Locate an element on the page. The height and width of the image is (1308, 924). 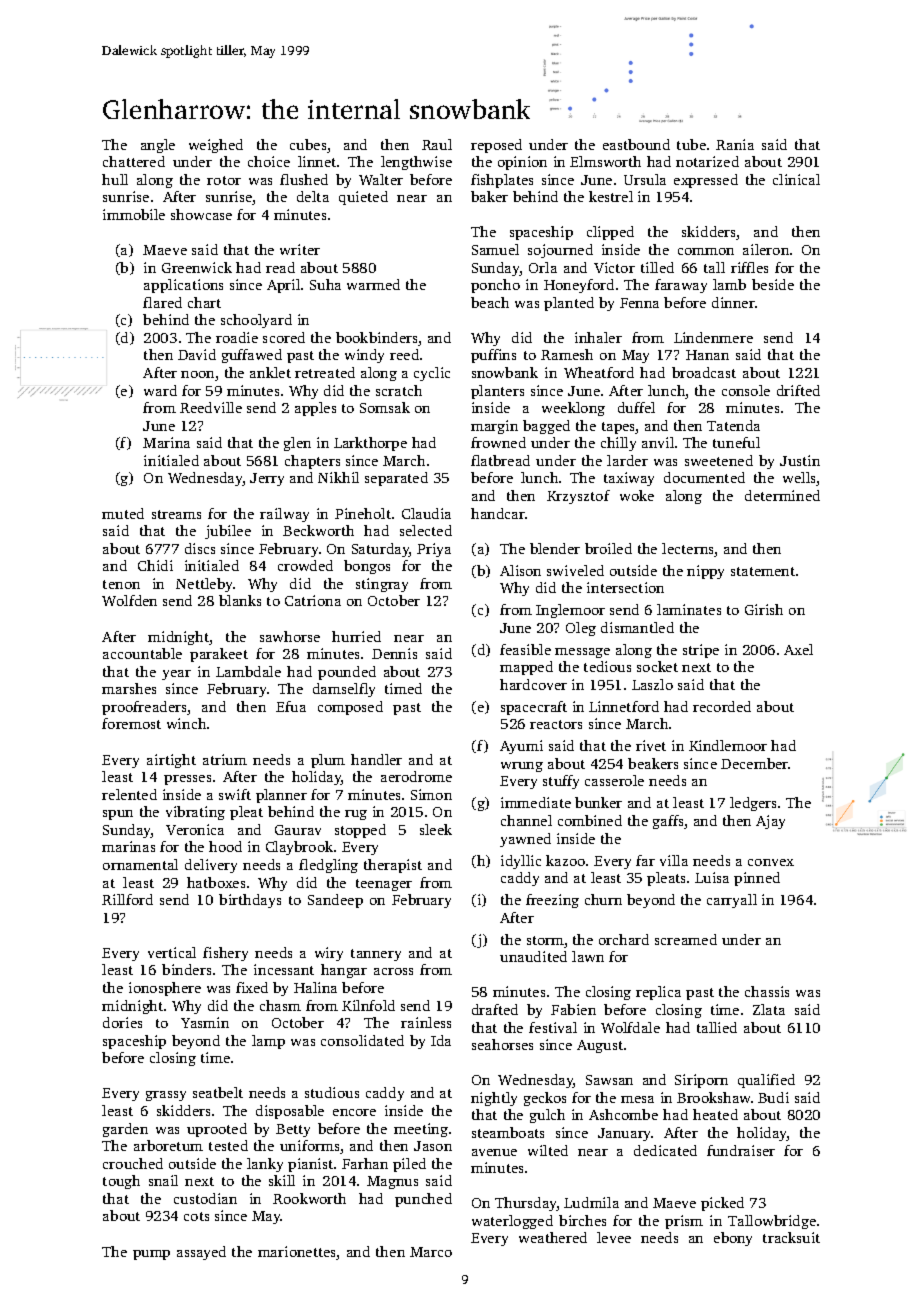
swiveled is located at coordinates (575, 570).
